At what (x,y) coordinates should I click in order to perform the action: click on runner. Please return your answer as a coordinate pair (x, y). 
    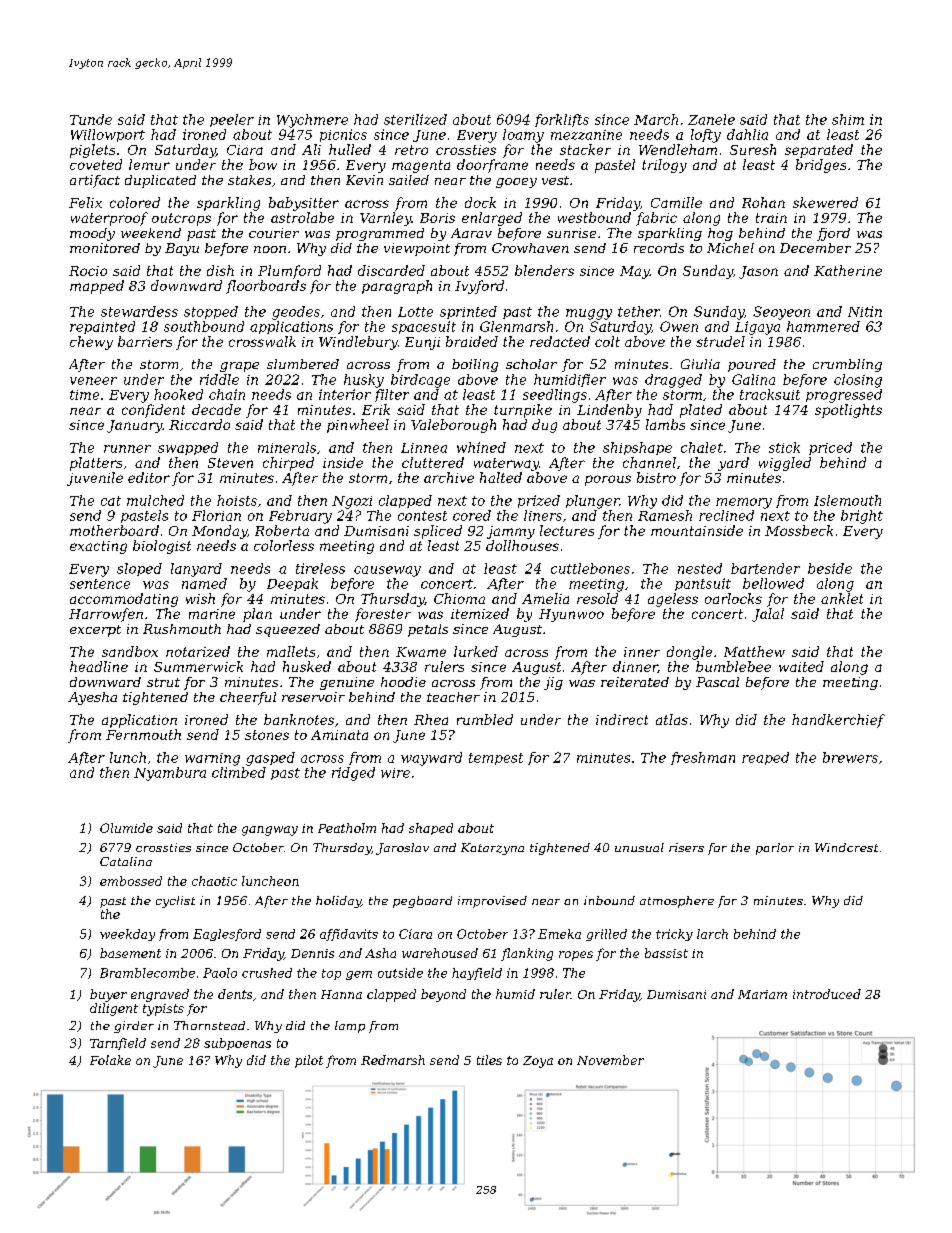
    Looking at the image, I should click on (127, 449).
